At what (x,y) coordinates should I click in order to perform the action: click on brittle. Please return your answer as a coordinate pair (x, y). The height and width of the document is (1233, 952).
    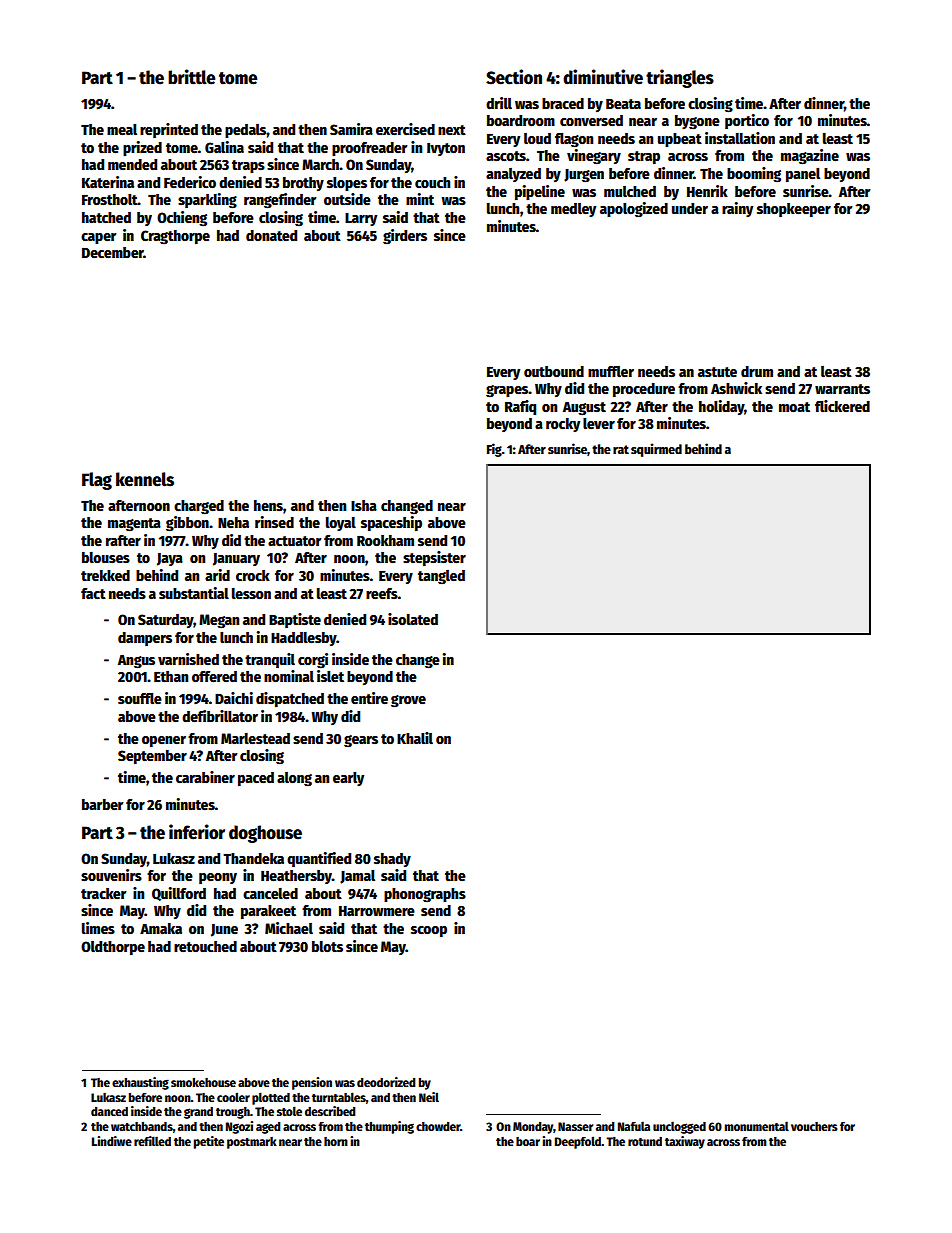
    Looking at the image, I should click on (191, 77).
